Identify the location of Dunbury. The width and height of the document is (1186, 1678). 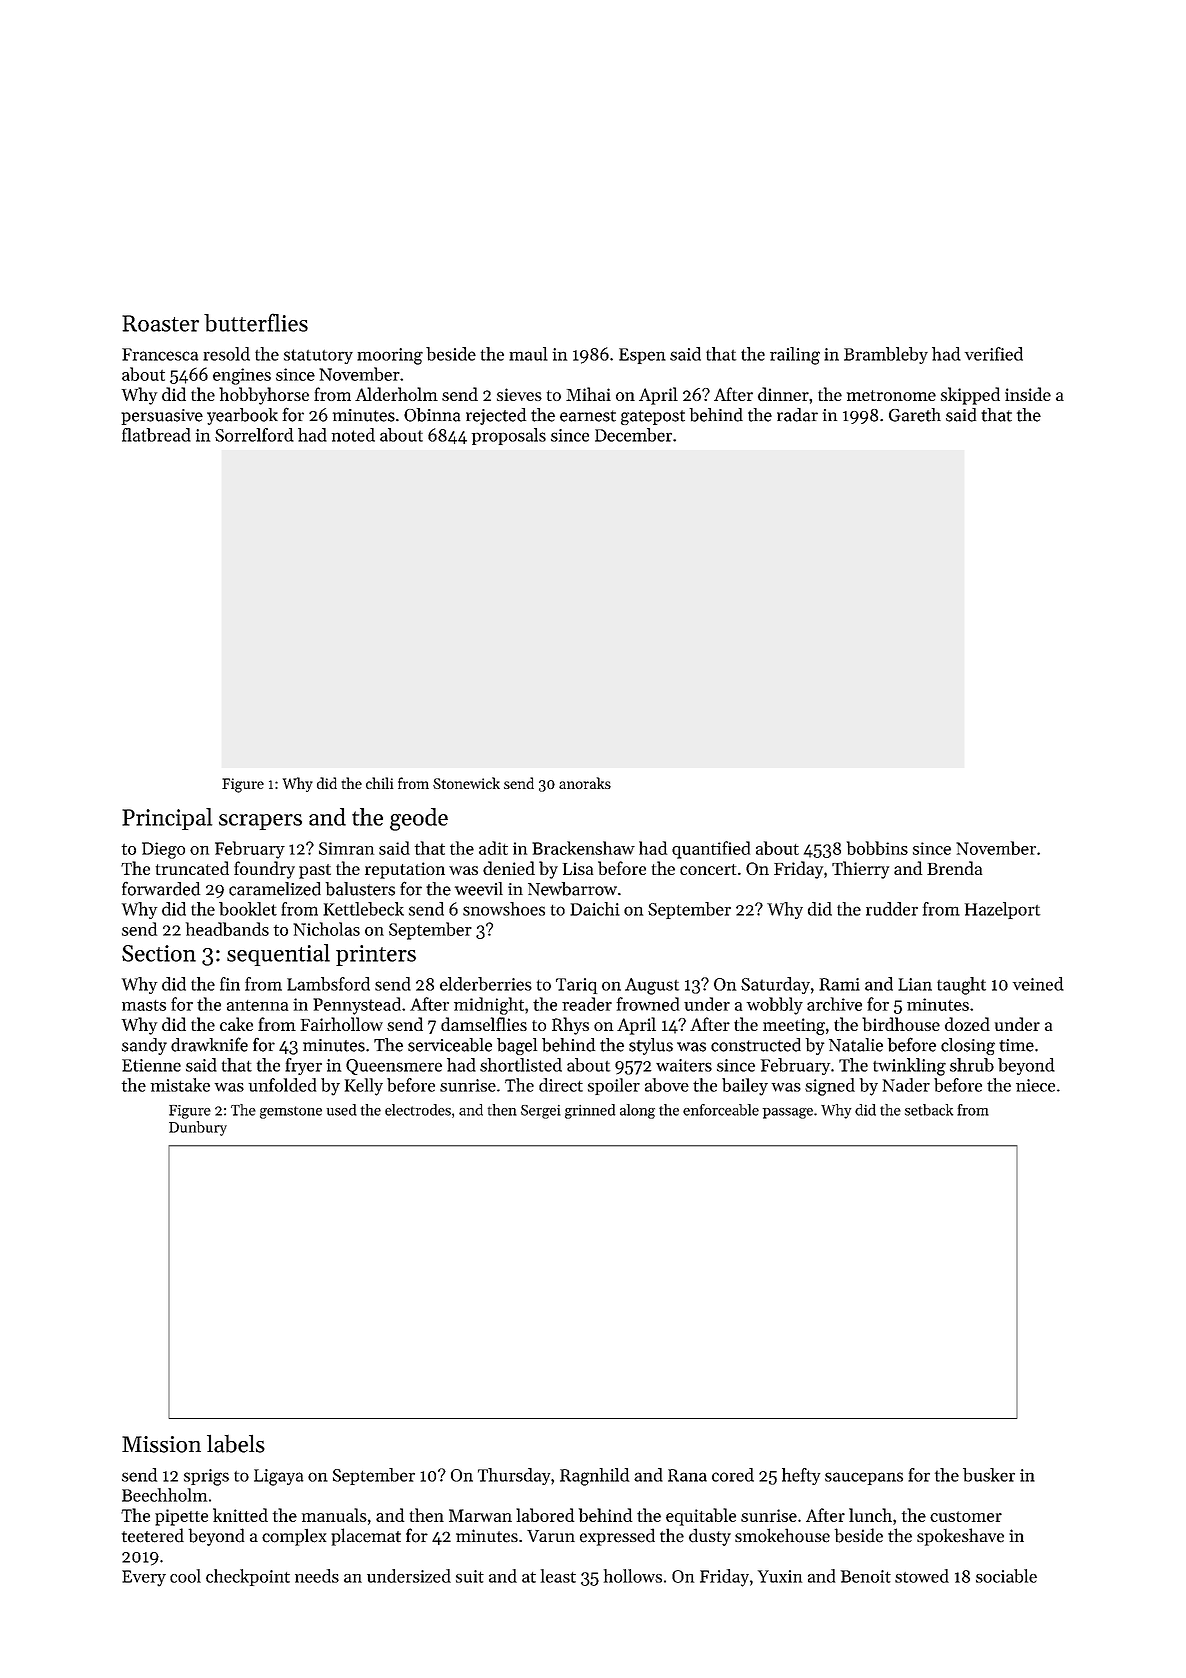
(198, 1128).
